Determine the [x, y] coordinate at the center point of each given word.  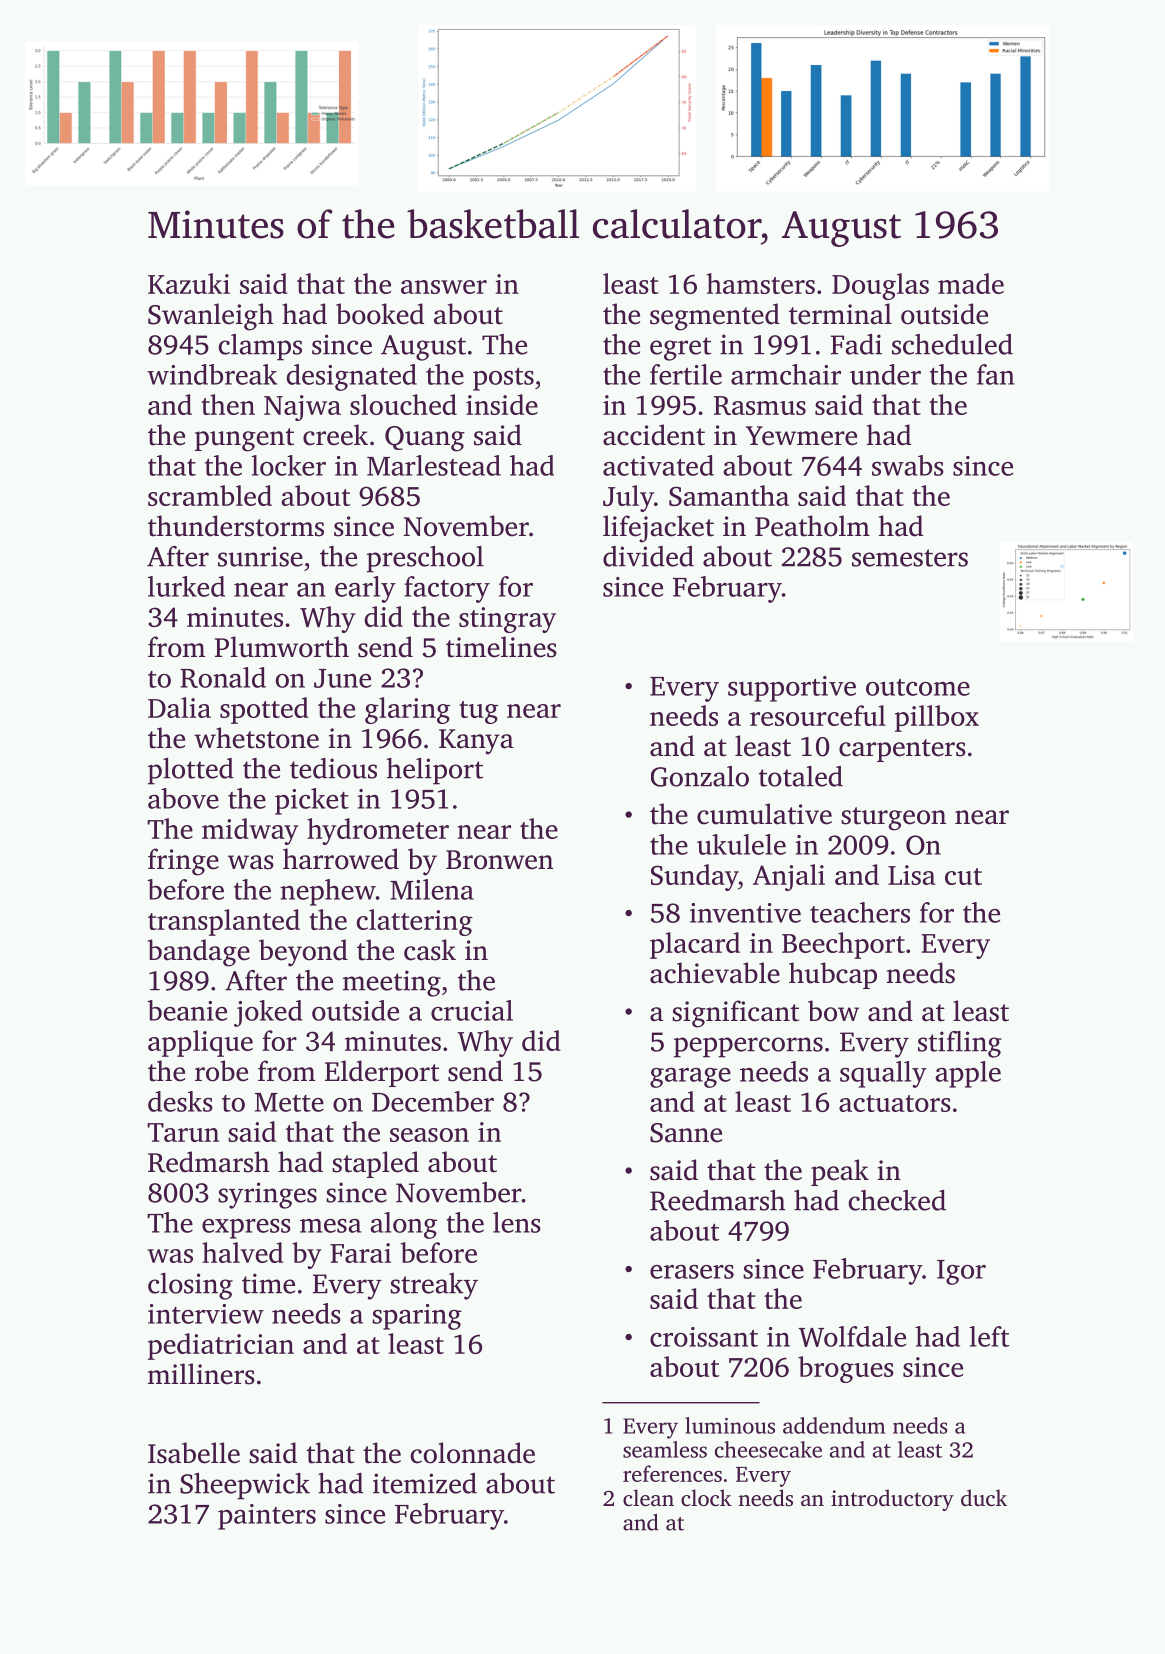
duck [984, 1497]
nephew [328, 892]
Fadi [856, 344]
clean [648, 1497]
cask [430, 950]
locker [288, 465]
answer [444, 287]
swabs [908, 465]
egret [680, 349]
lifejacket [658, 529]
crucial [472, 1010]
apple [968, 1074]
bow [833, 1011]
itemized [425, 1483]
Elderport [382, 1073]
